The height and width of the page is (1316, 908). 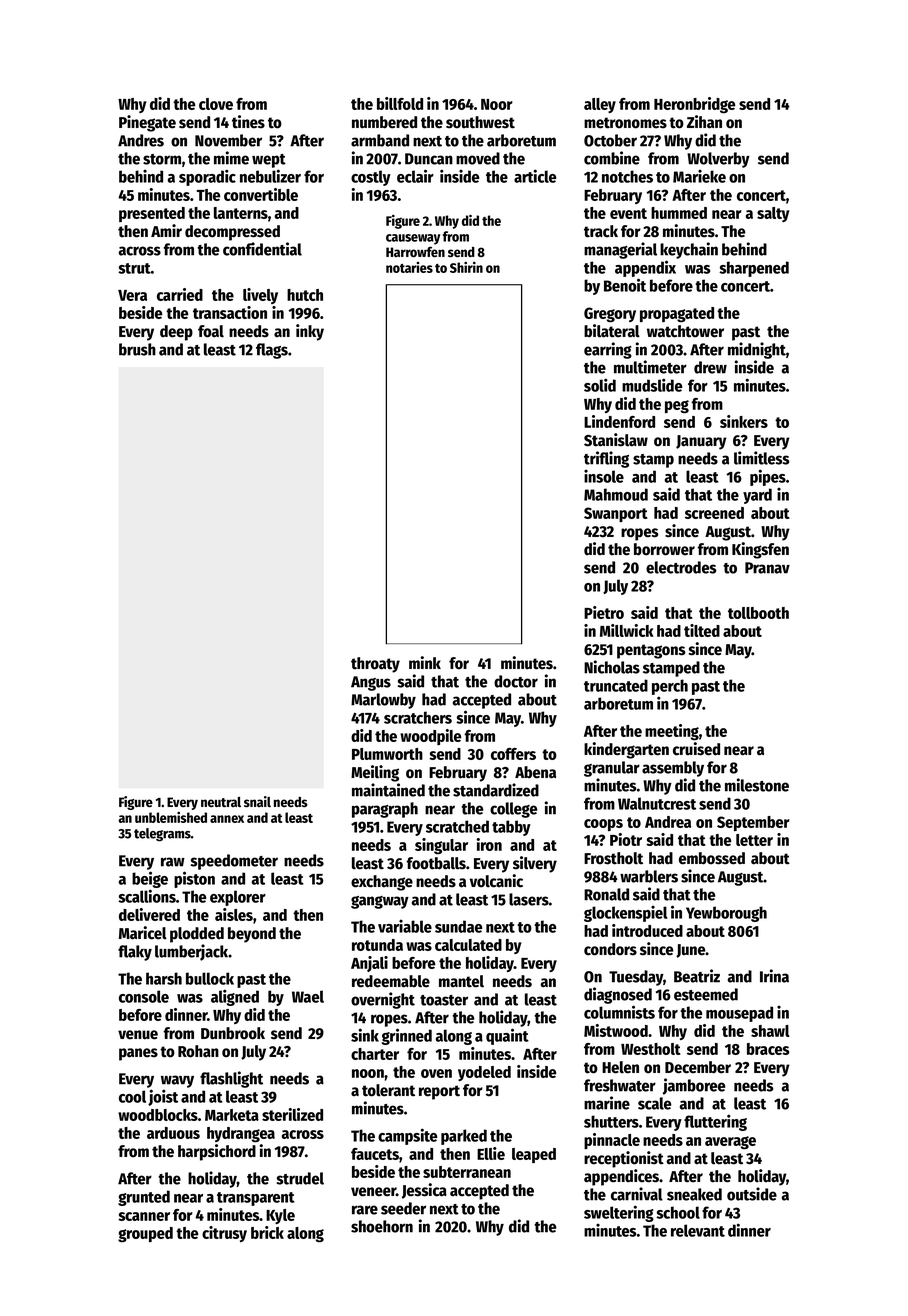 What do you see at coordinates (162, 835) in the page?
I see `telegrams` at bounding box center [162, 835].
